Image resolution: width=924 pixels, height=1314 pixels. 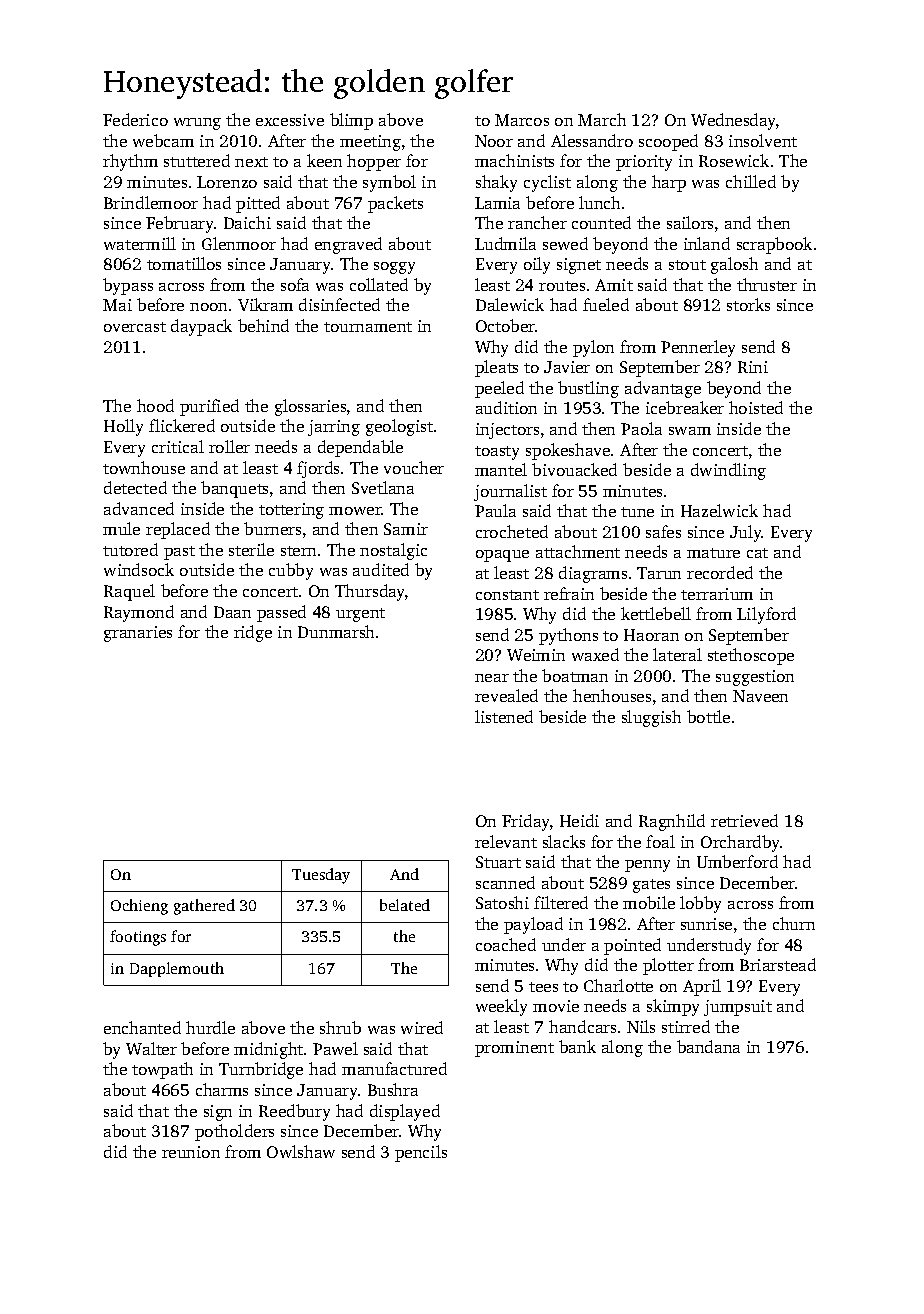 What do you see at coordinates (399, 427) in the image?
I see `geologist` at bounding box center [399, 427].
